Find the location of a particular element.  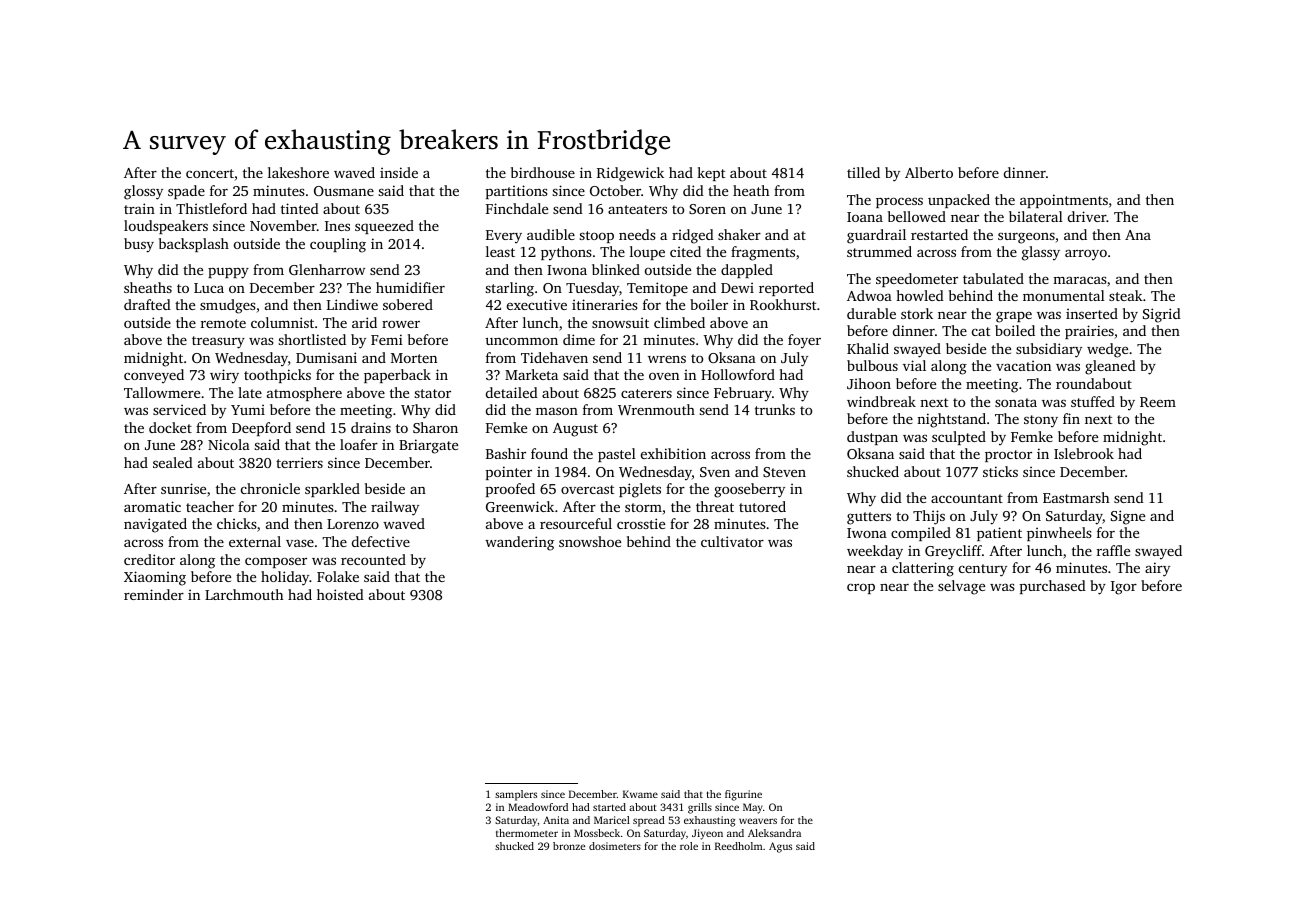

monumental is located at coordinates (1064, 295).
